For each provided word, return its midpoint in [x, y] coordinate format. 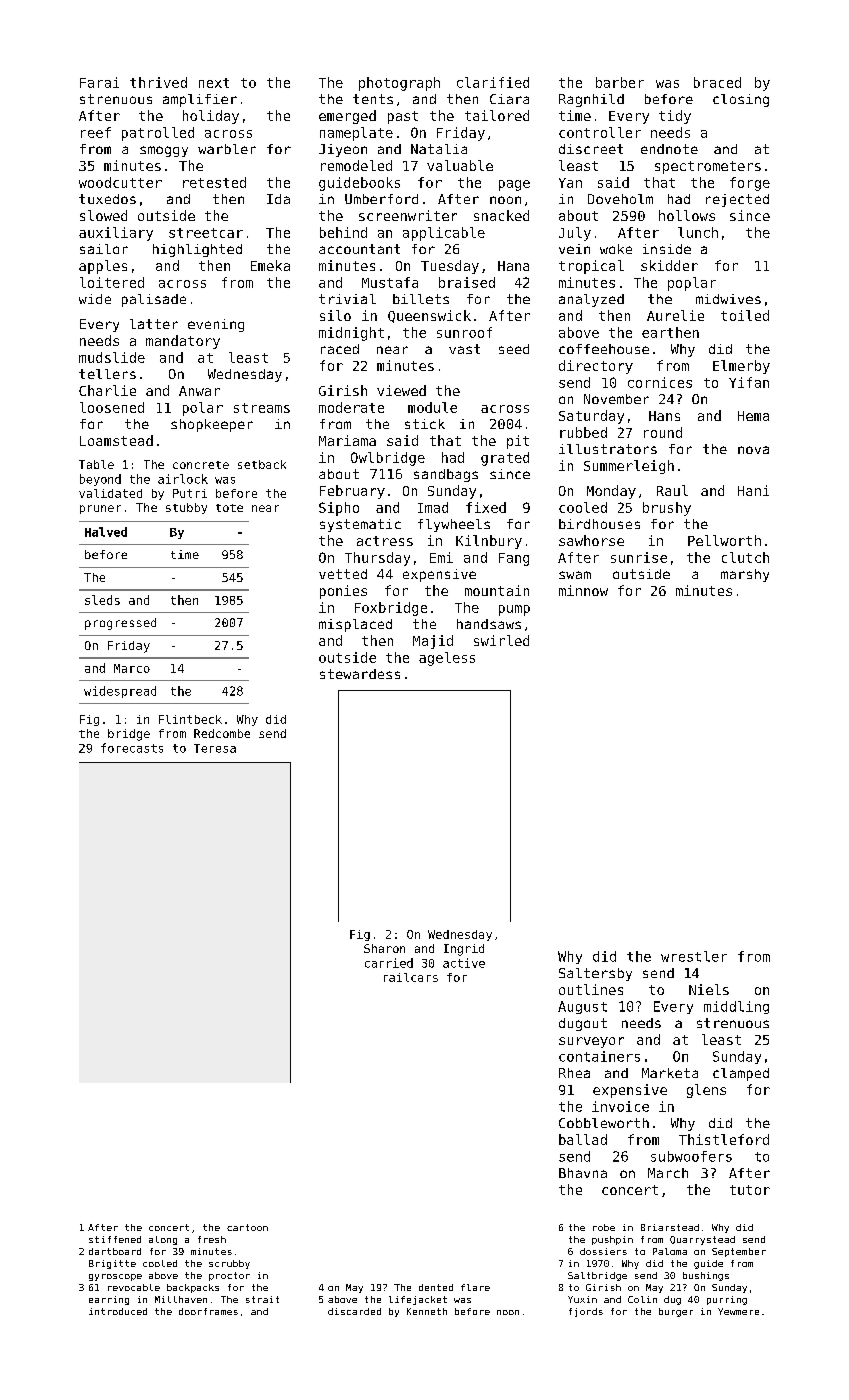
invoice [620, 1106]
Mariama [347, 440]
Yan [570, 183]
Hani [753, 490]
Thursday [377, 559]
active [464, 963]
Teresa [215, 748]
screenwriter [408, 215]
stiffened [115, 1239]
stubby [186, 508]
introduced [118, 1311]
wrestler [694, 956]
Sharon [384, 948]
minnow [583, 590]
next [214, 83]
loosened [112, 407]
